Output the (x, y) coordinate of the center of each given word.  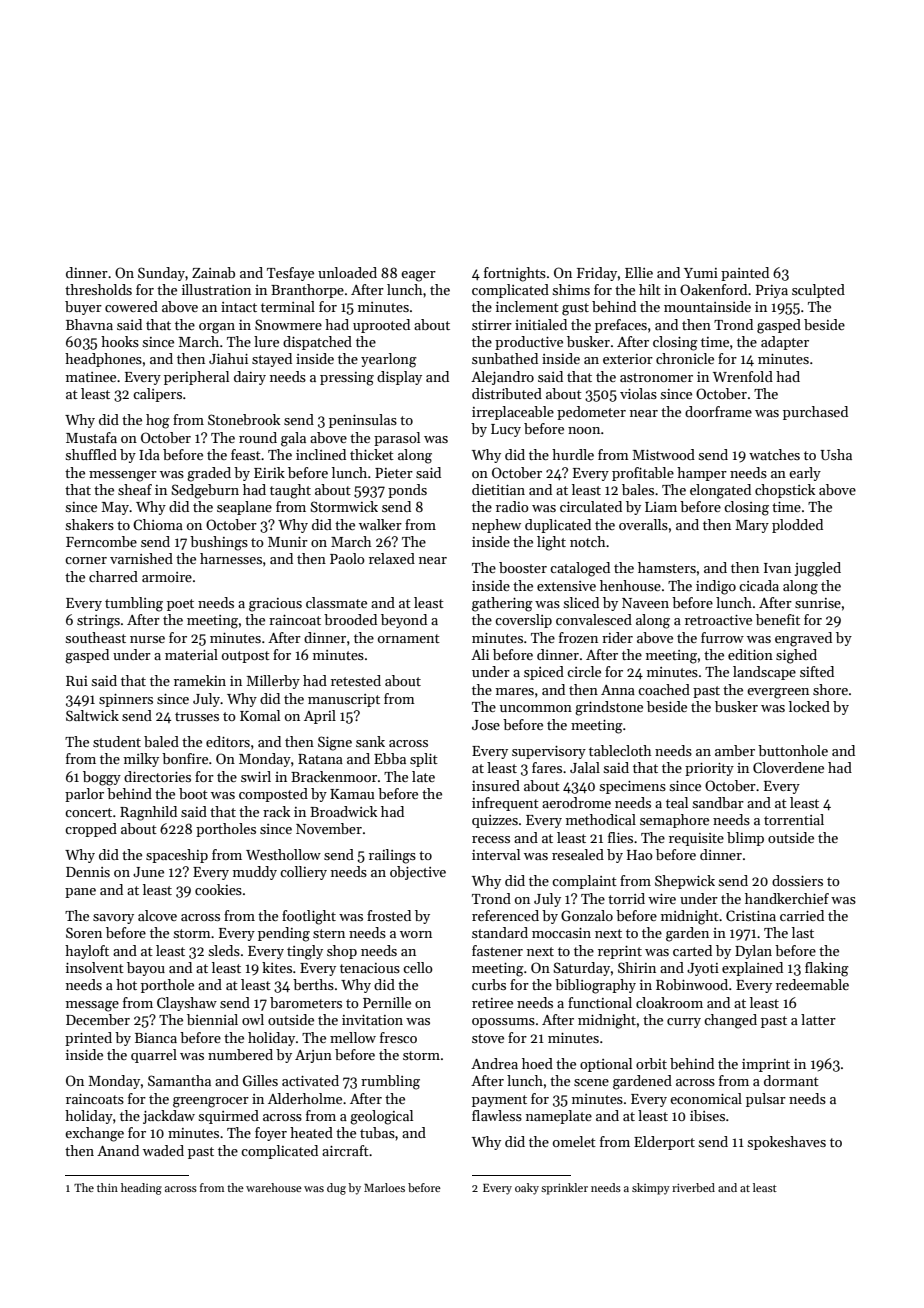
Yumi (701, 273)
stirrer (492, 325)
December (98, 1019)
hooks (120, 341)
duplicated (558, 526)
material (191, 654)
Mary (752, 526)
